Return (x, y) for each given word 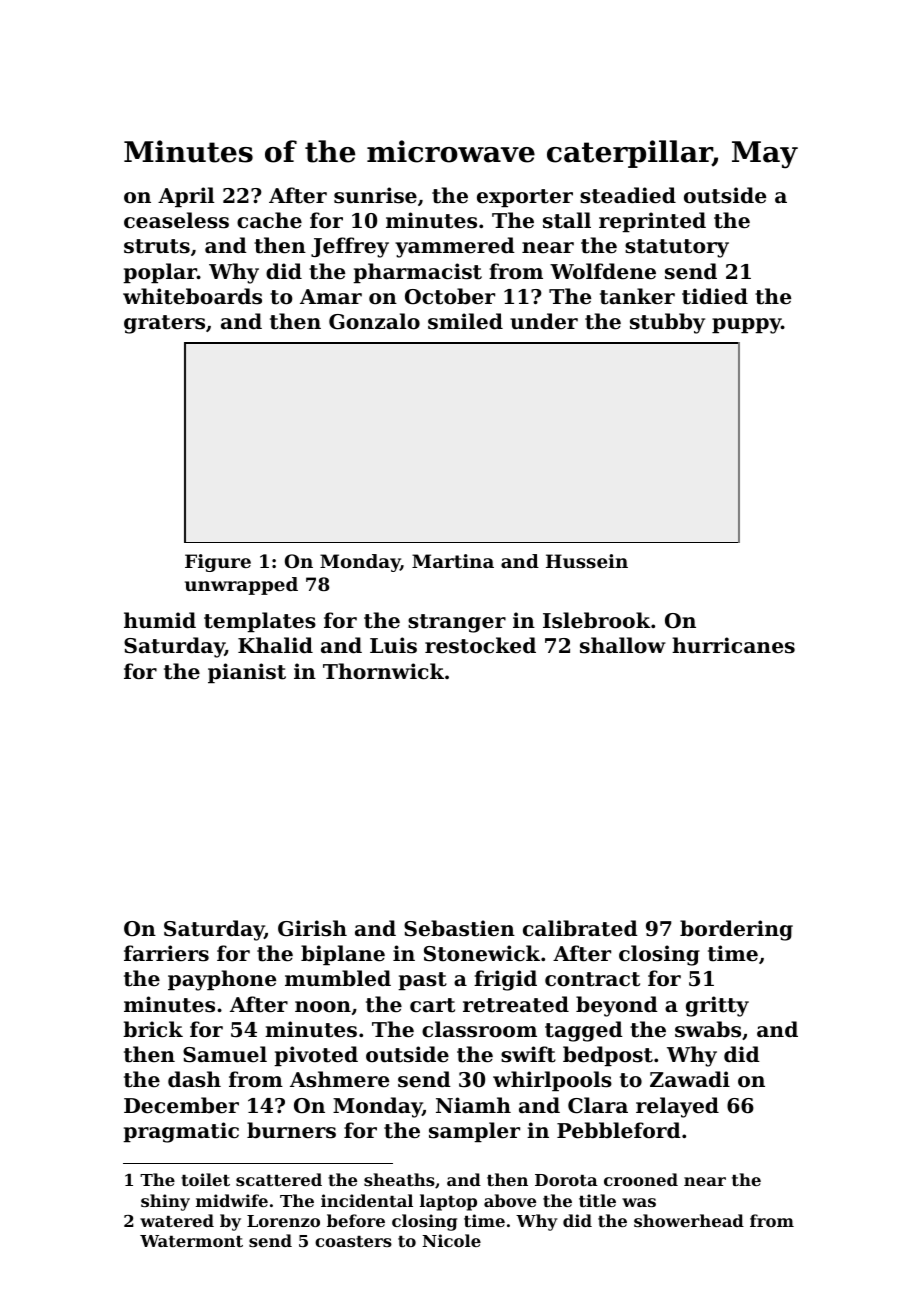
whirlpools (552, 1081)
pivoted (316, 1056)
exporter (525, 198)
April (186, 197)
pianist (247, 673)
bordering (736, 930)
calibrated (580, 928)
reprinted (652, 222)
